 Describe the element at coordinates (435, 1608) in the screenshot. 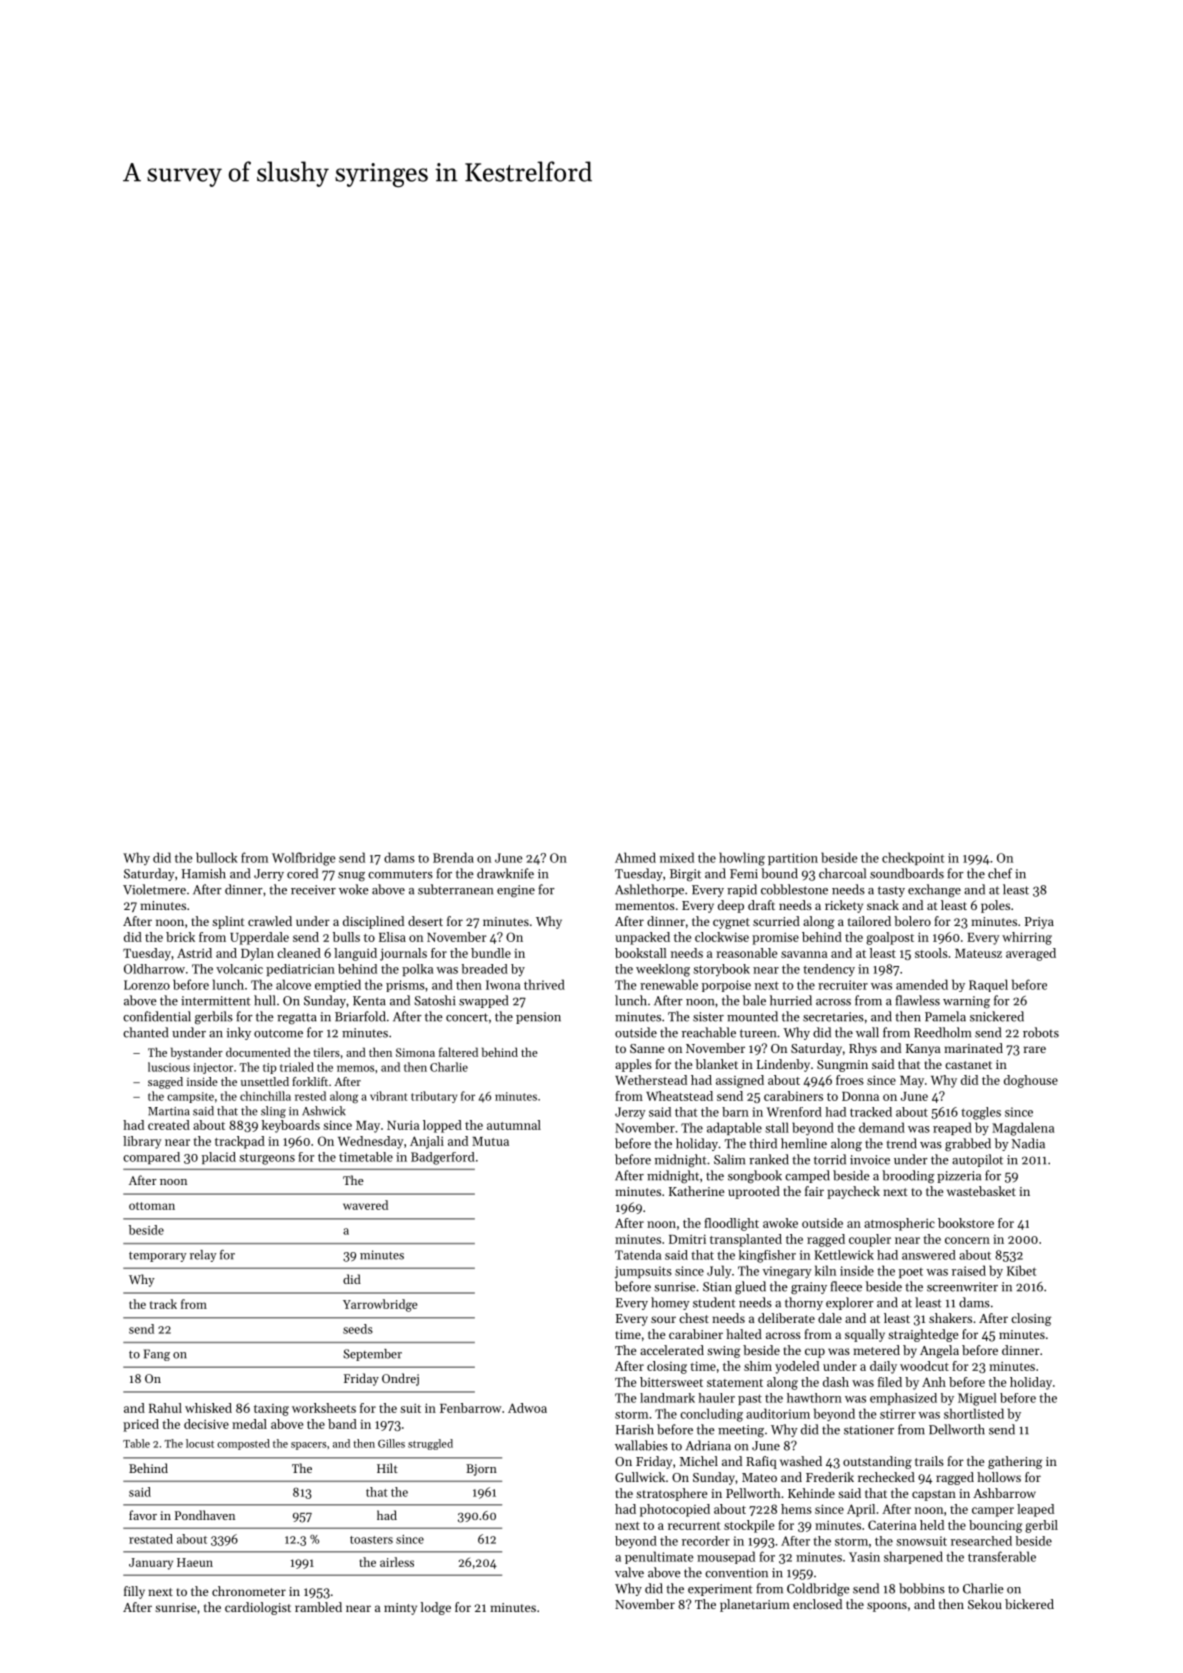

I see `lodge` at that location.
